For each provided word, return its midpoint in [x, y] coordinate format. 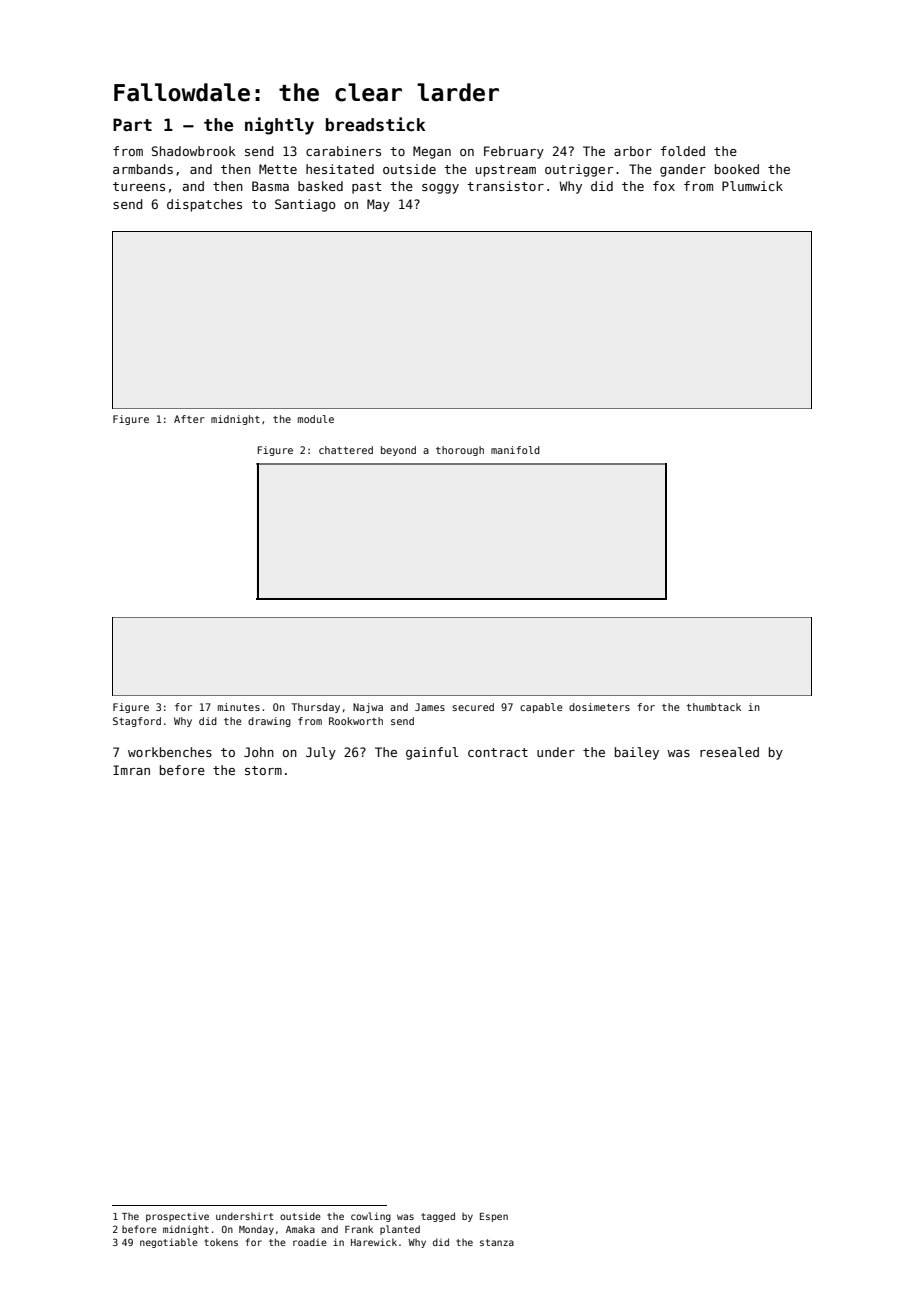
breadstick [376, 124]
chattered [346, 450]
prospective [177, 1217]
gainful [432, 753]
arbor [633, 151]
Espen [494, 1217]
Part [132, 125]
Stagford [137, 722]
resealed [729, 752]
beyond [398, 451]
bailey [637, 753]
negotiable [169, 1243]
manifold [515, 450]
